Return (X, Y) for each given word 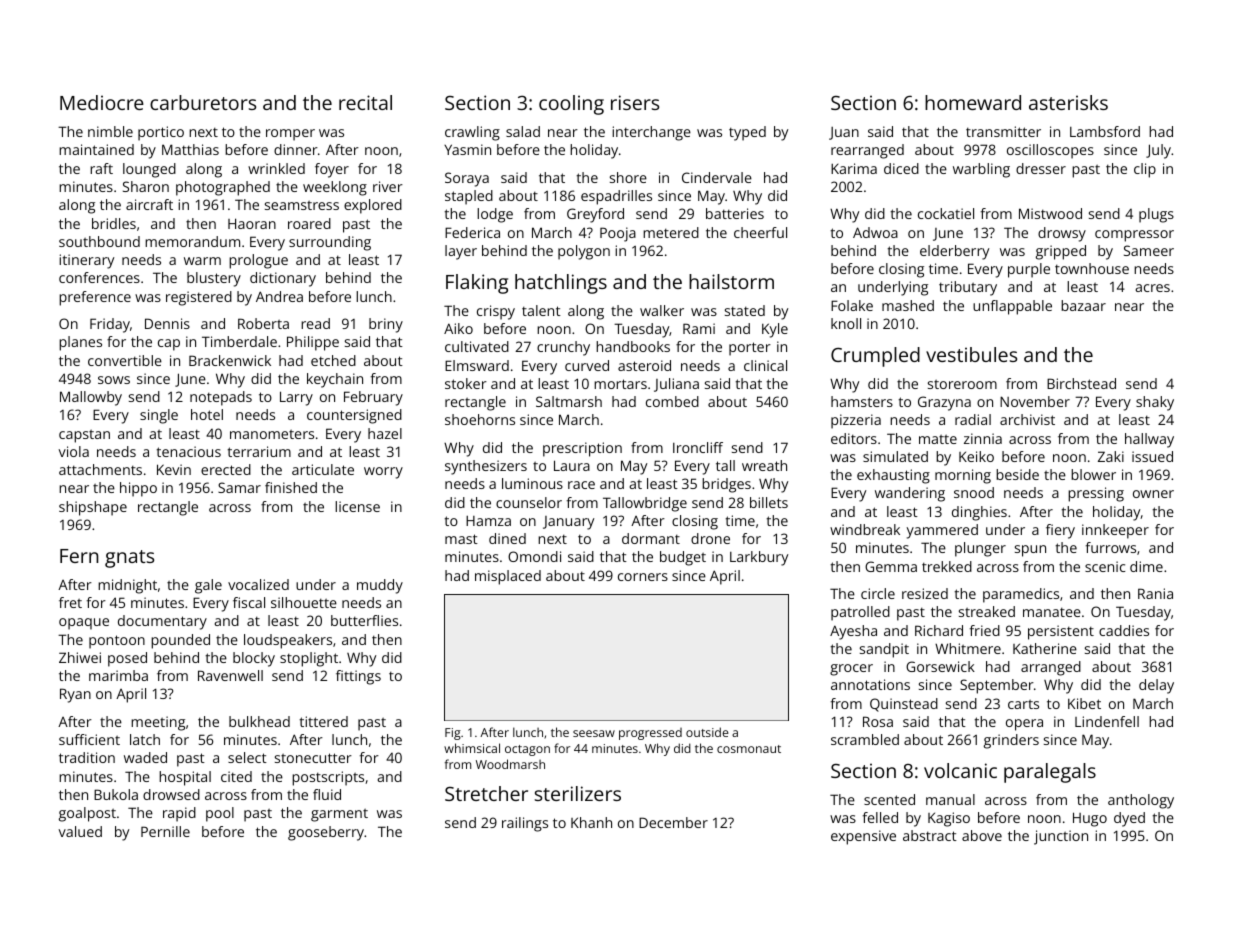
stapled (469, 197)
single (159, 416)
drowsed (171, 794)
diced (901, 168)
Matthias (190, 149)
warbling (981, 170)
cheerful (760, 232)
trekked (947, 566)
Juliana (676, 385)
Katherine (1045, 648)
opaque (84, 624)
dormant (651, 538)
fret (70, 602)
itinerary (86, 261)
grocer (851, 670)
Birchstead (1081, 383)
